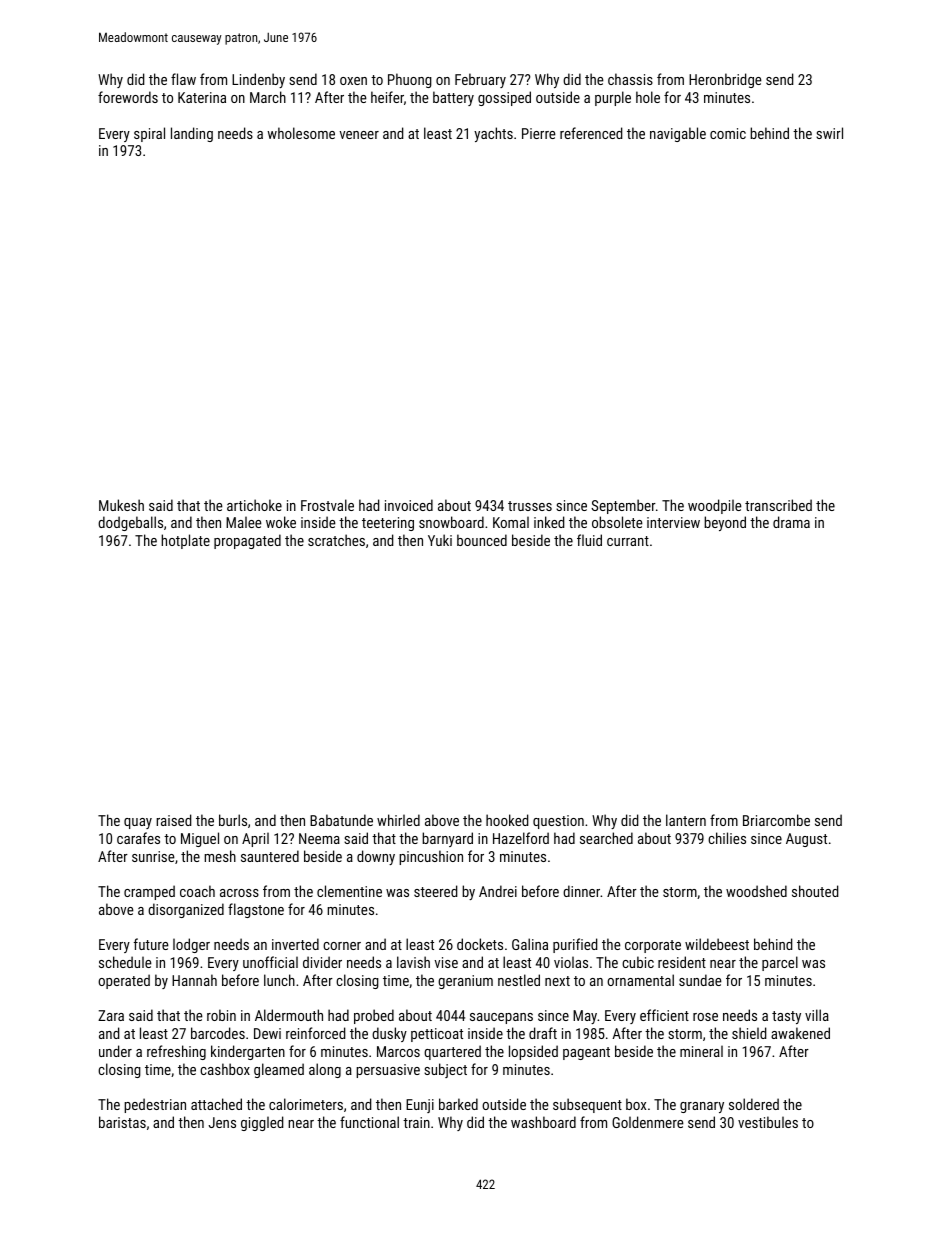 The width and height of the screenshot is (952, 1233). What do you see at coordinates (533, 1052) in the screenshot?
I see `lopsided` at bounding box center [533, 1052].
